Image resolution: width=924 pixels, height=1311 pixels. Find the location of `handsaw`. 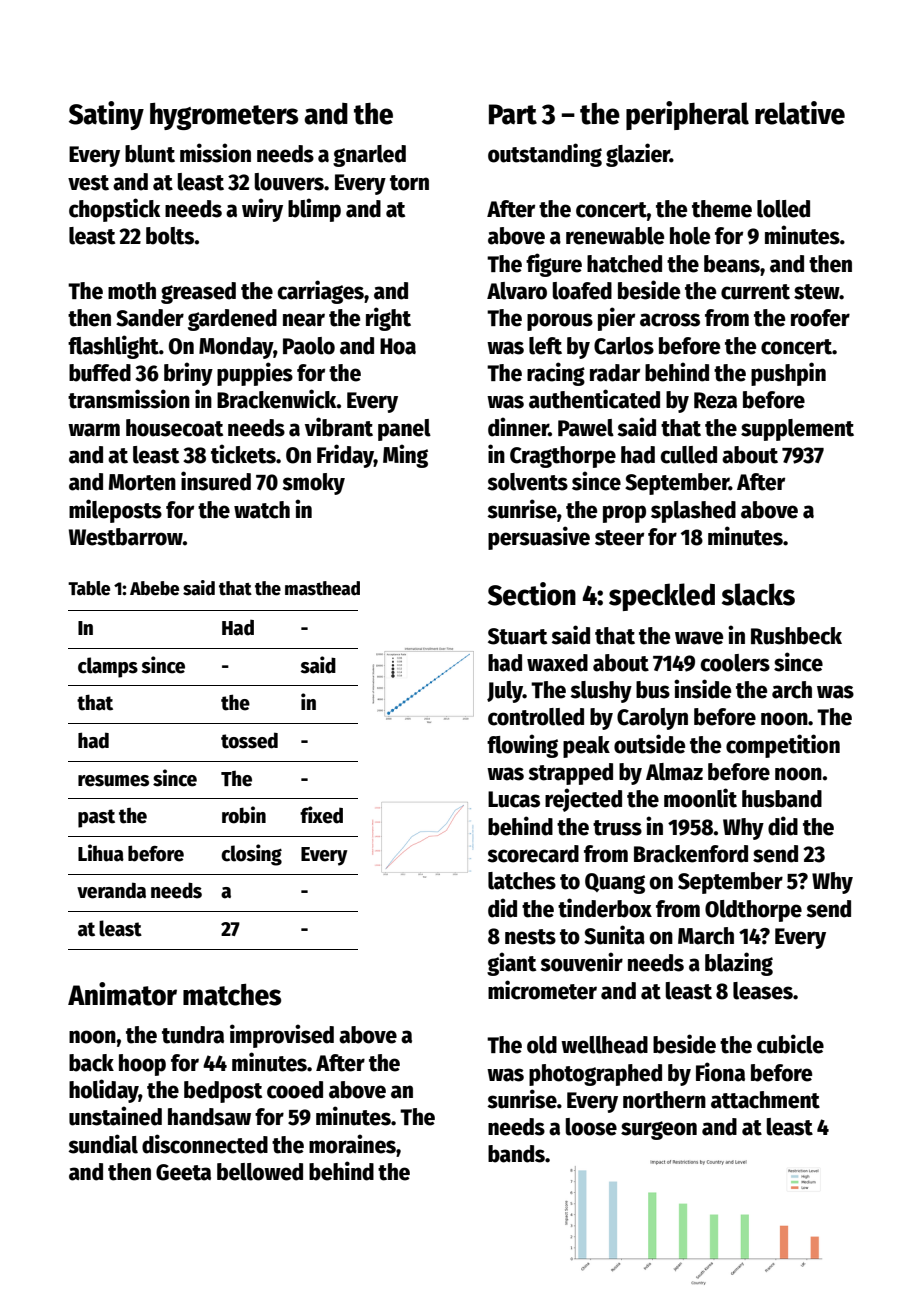

handsaw is located at coordinates (209, 1117).
